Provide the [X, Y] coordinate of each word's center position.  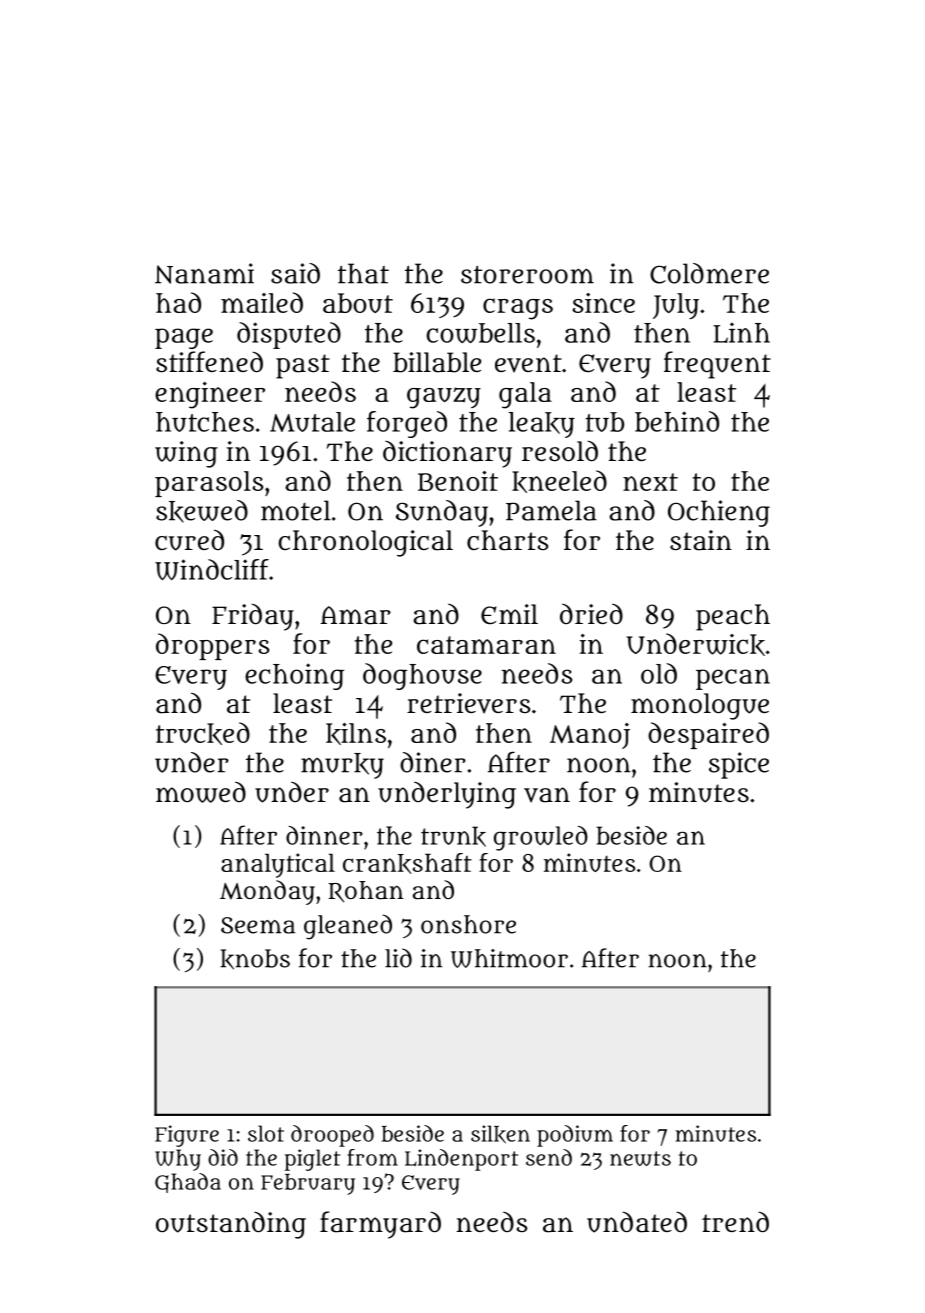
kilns [356, 734]
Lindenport [461, 1160]
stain [701, 540]
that [363, 273]
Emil [509, 614]
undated [637, 1222]
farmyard [380, 1225]
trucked [203, 733]
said [295, 273]
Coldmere [709, 273]
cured [189, 540]
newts [640, 1158]
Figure [187, 1136]
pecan [733, 679]
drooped [332, 1136]
